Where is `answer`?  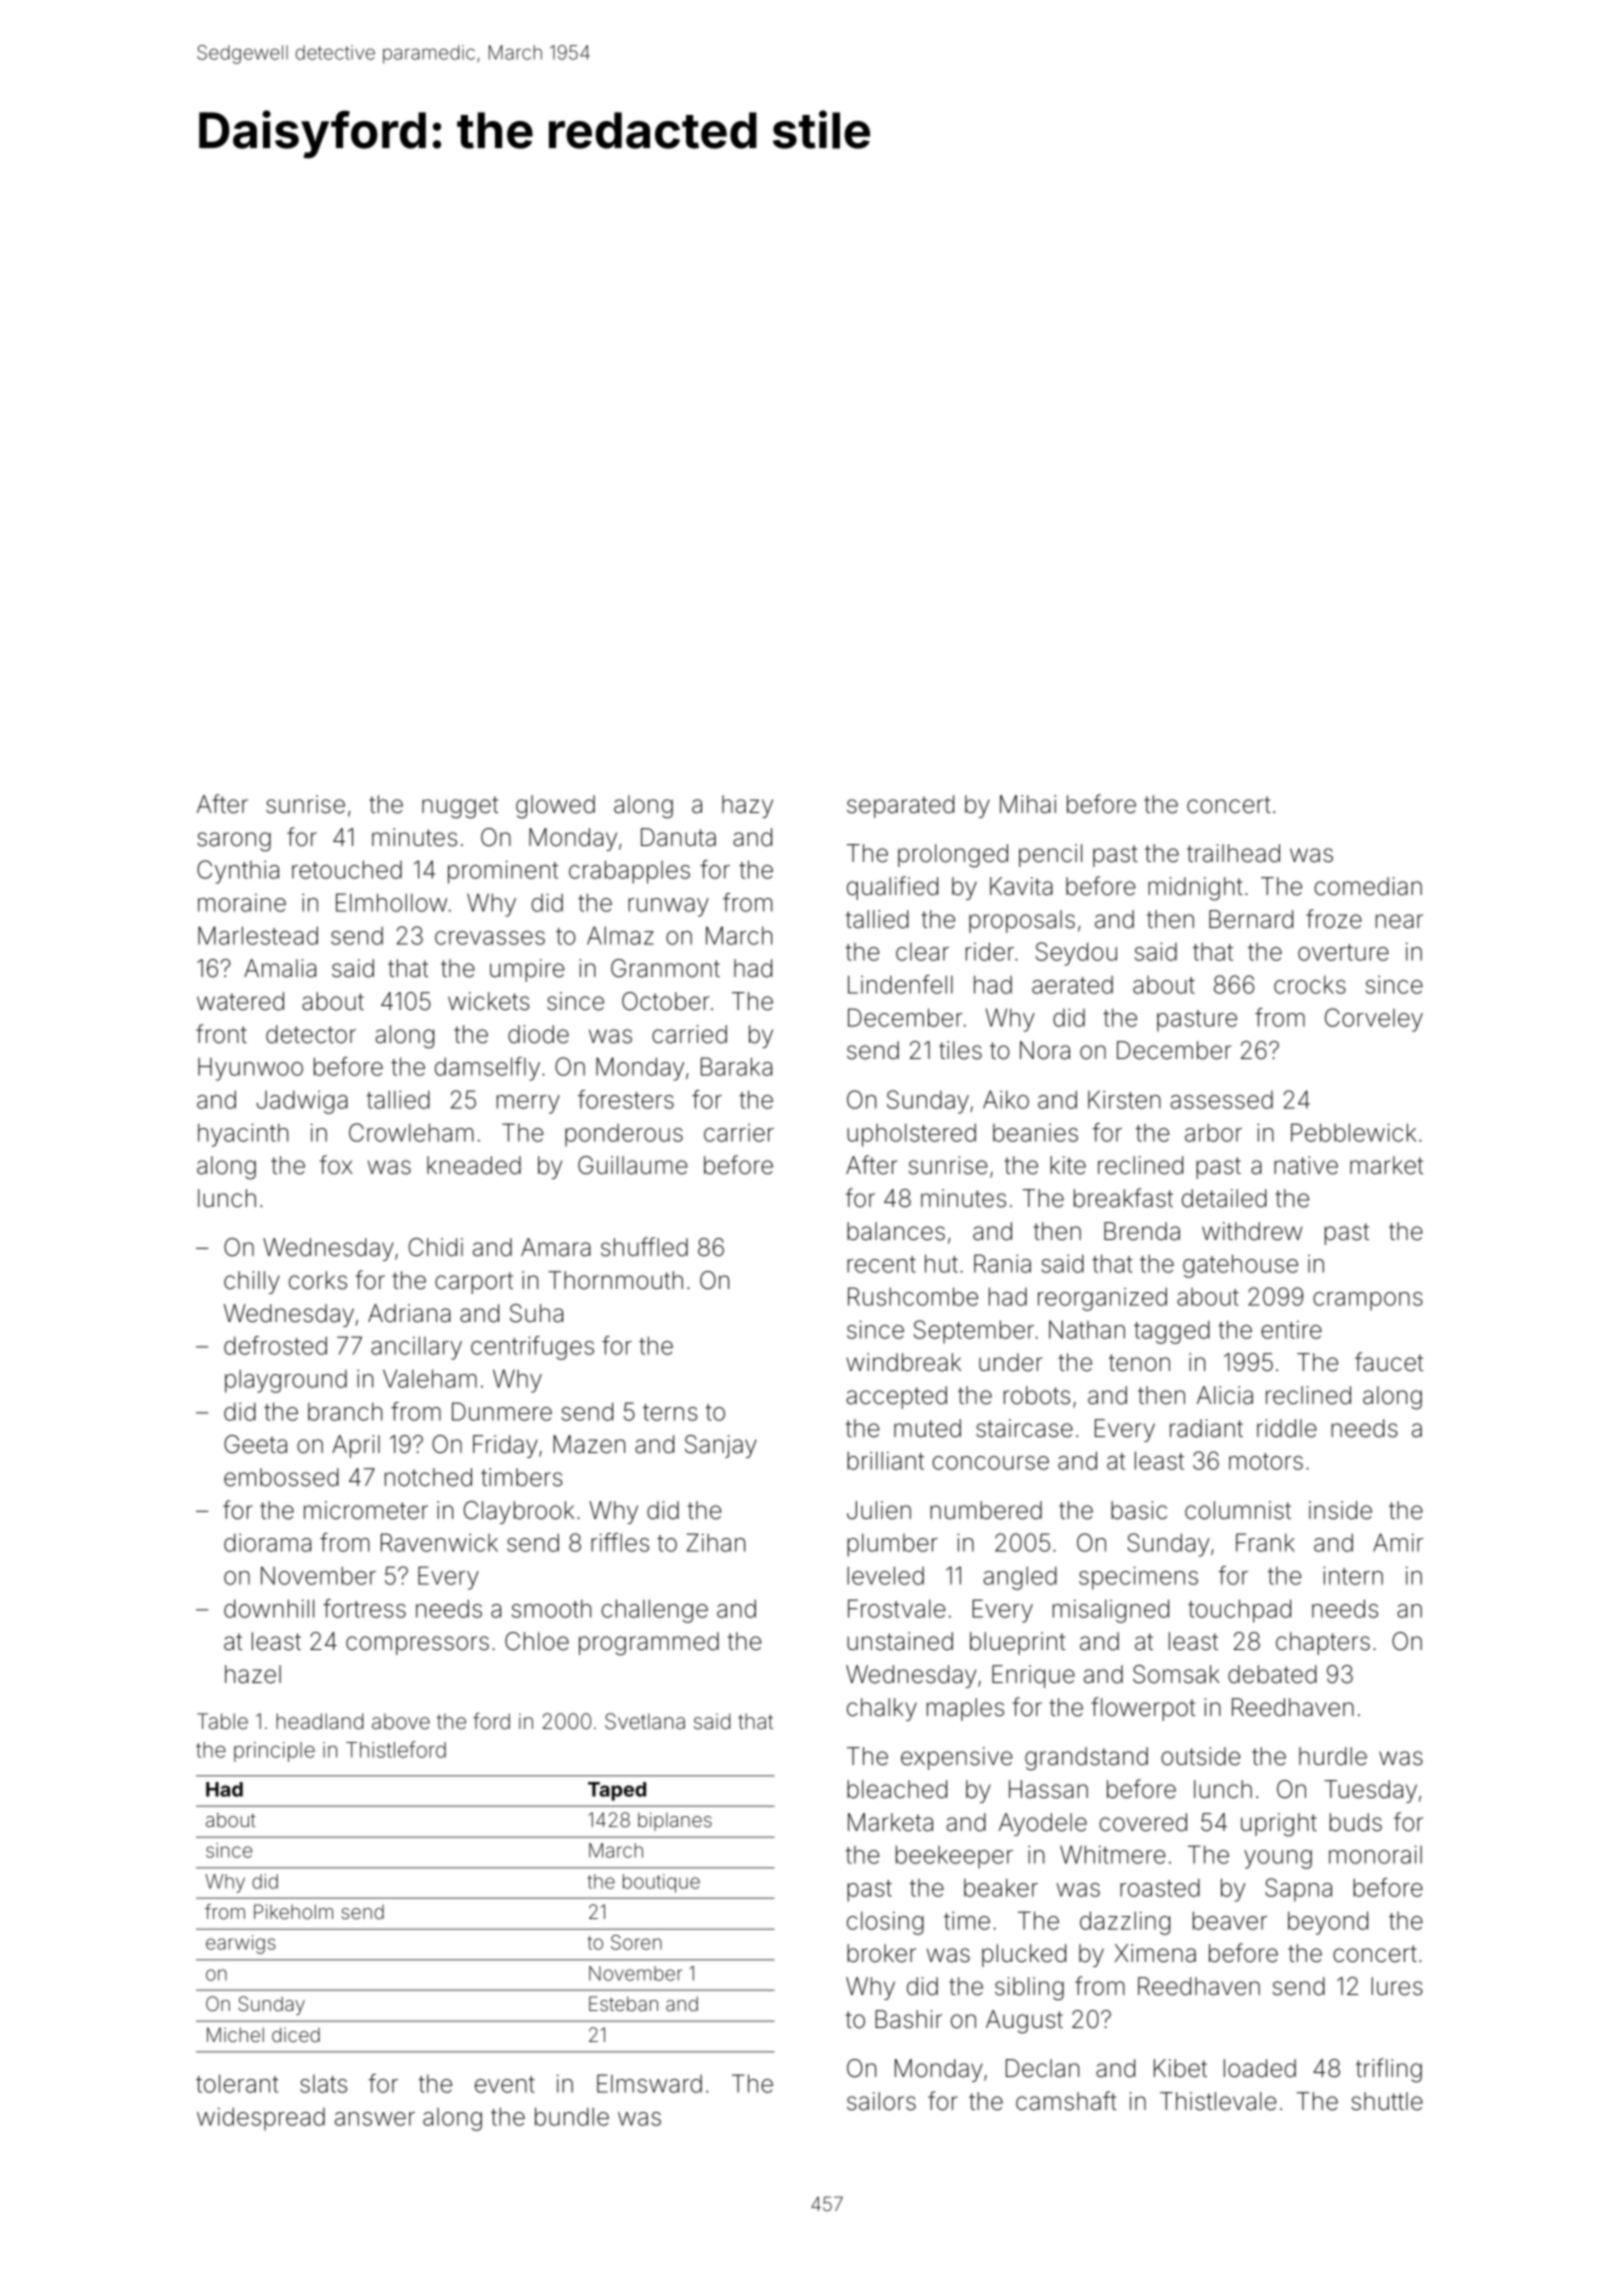 answer is located at coordinates (375, 2119).
